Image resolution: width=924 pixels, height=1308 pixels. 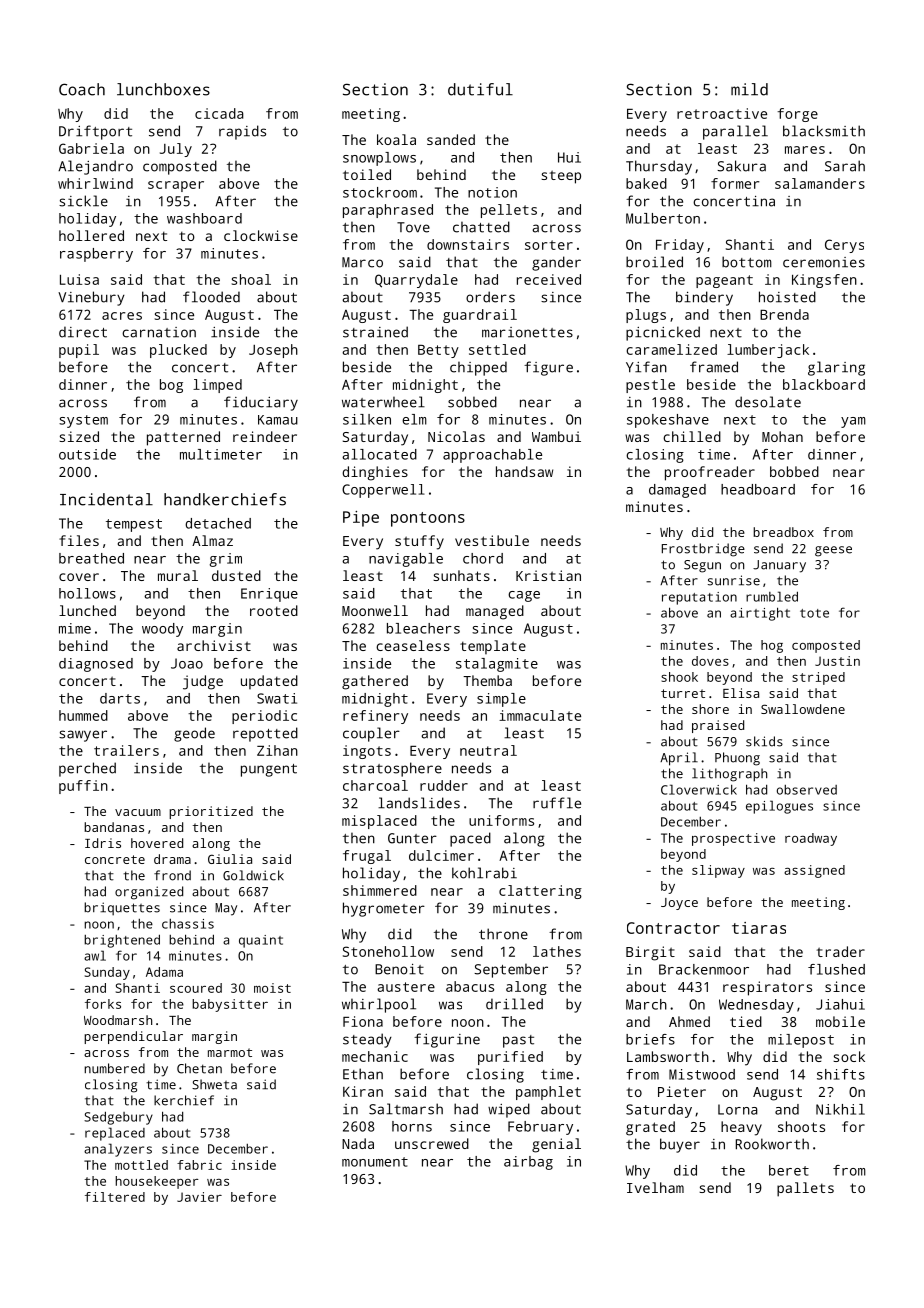 I want to click on stratosphere, so click(x=392, y=769).
